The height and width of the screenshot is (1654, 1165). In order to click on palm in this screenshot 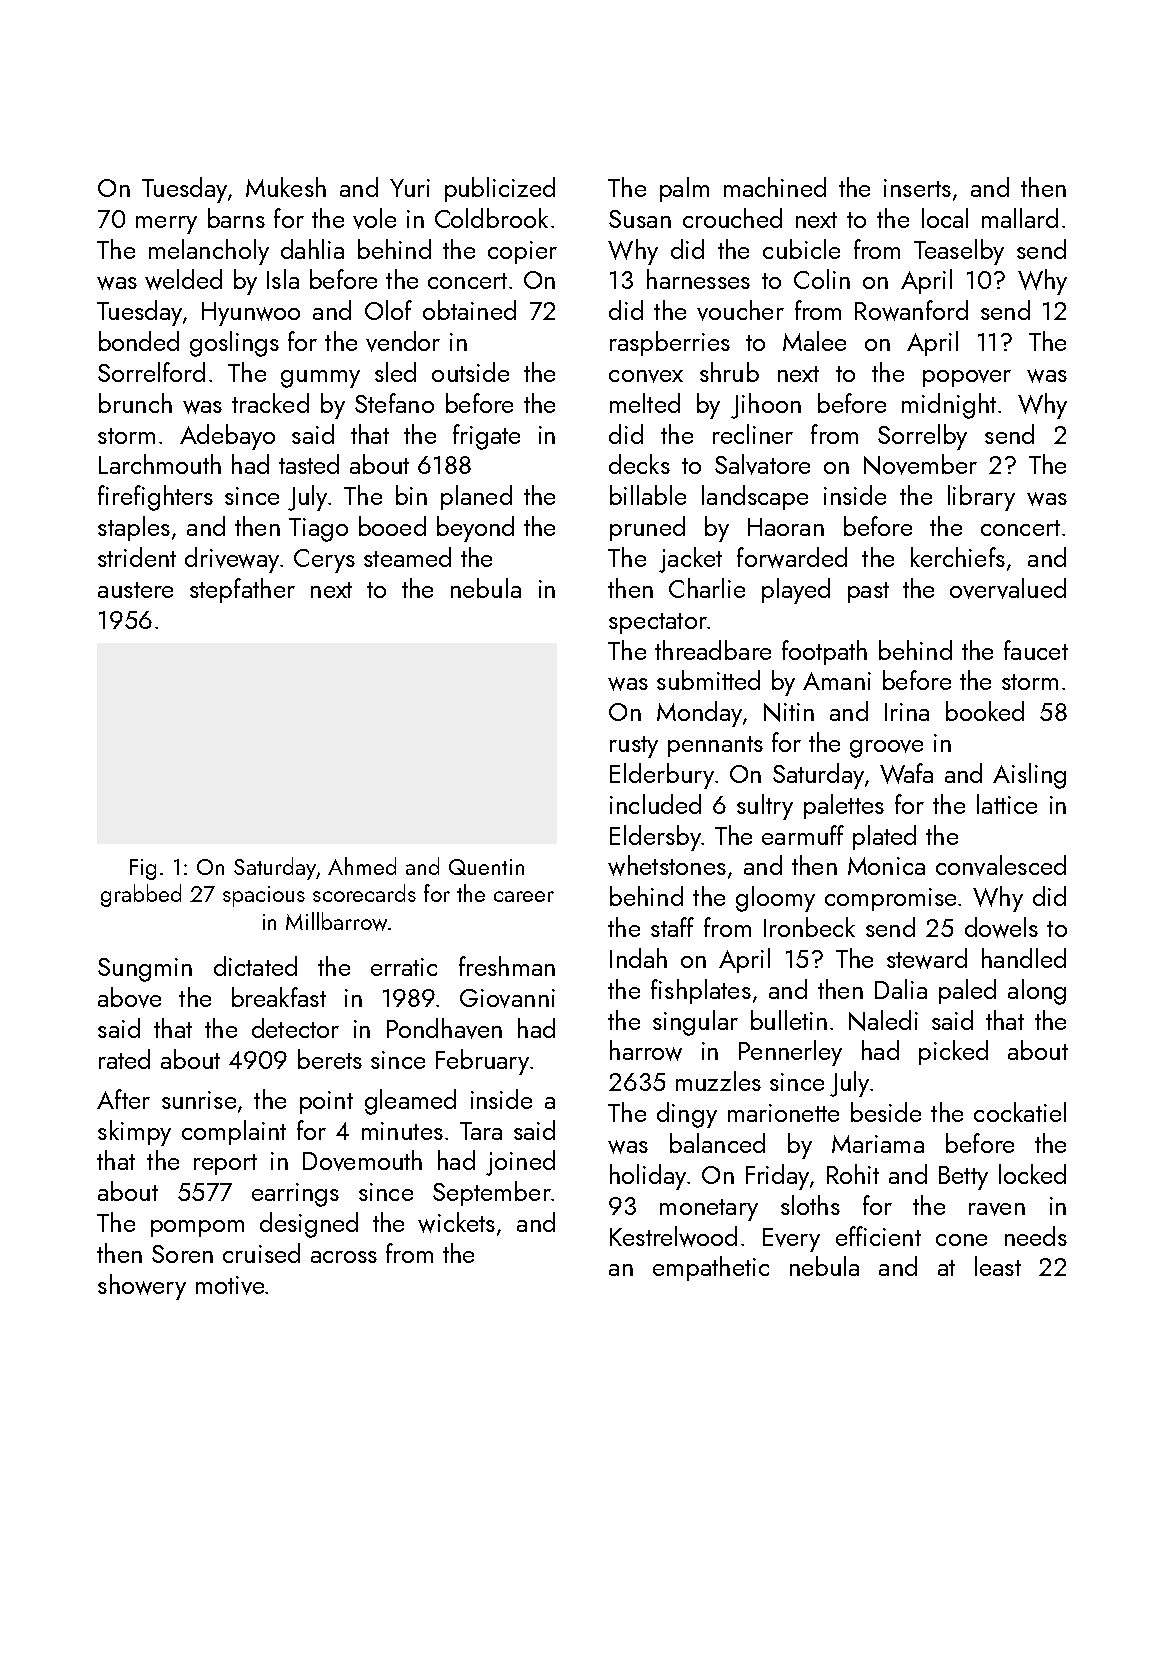, I will do `click(684, 189)`.
